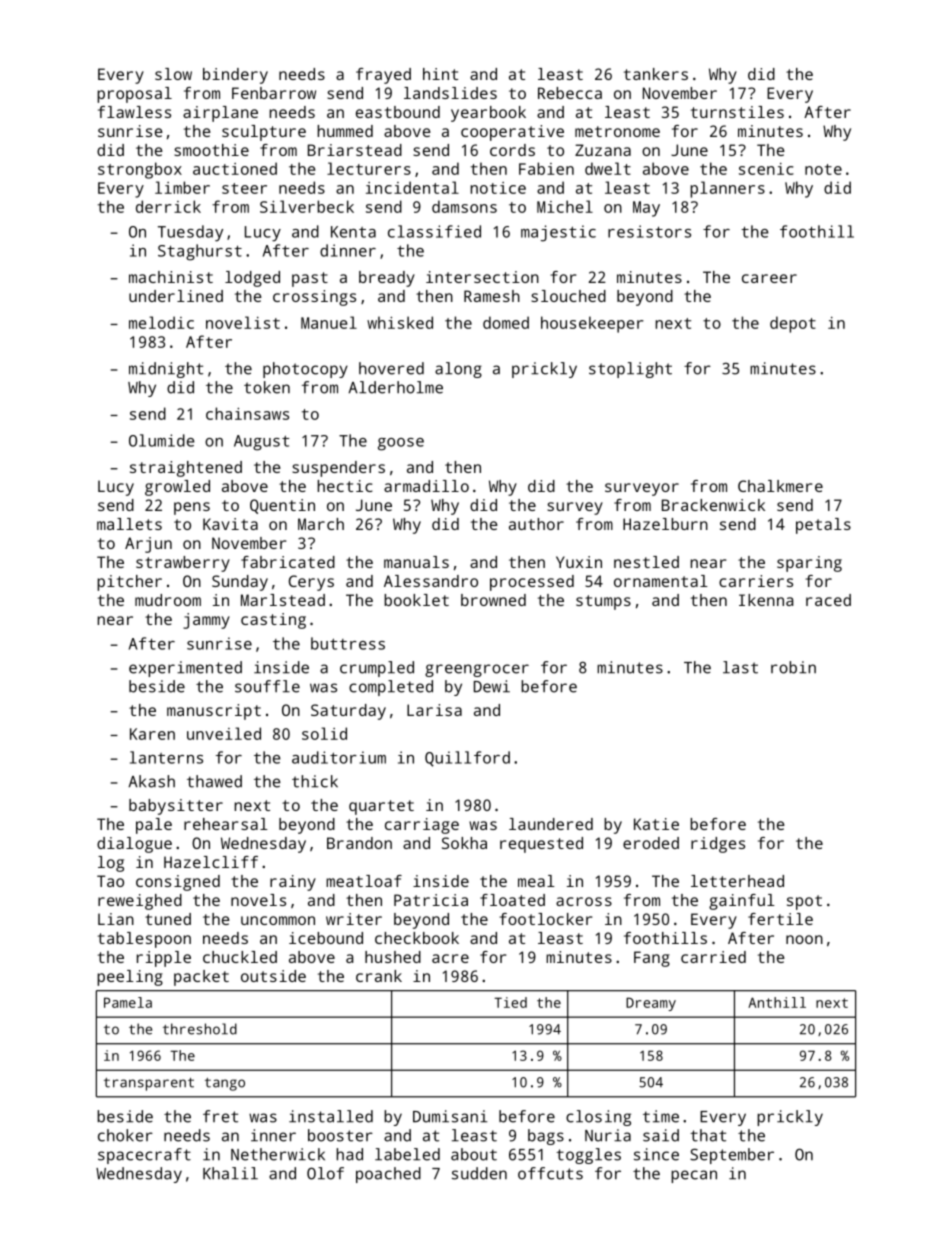 This screenshot has height=1233, width=952. What do you see at coordinates (656, 74) in the screenshot?
I see `tankers` at bounding box center [656, 74].
